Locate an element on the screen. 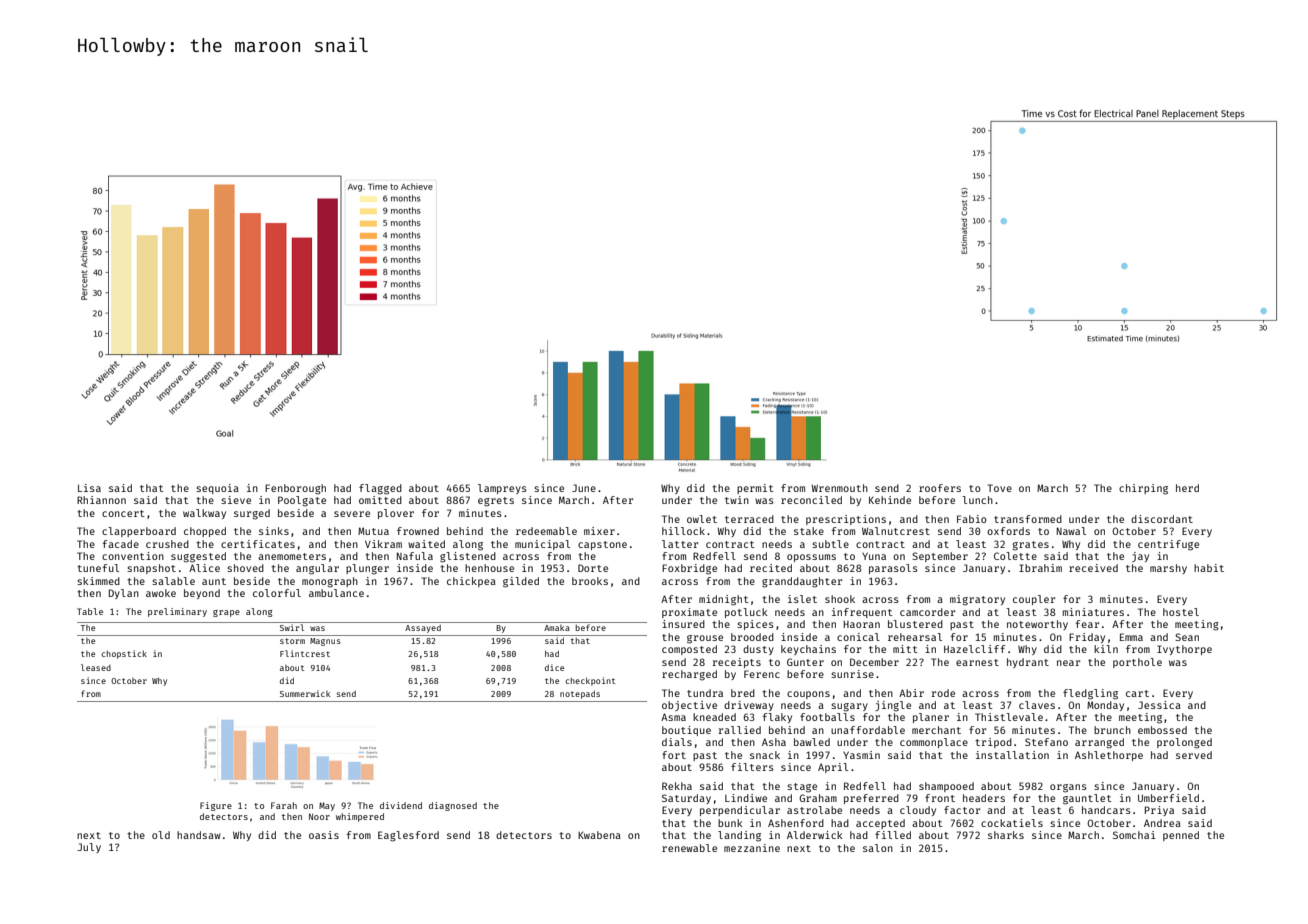 The width and height of the screenshot is (1308, 924). handsaw is located at coordinates (199, 835).
